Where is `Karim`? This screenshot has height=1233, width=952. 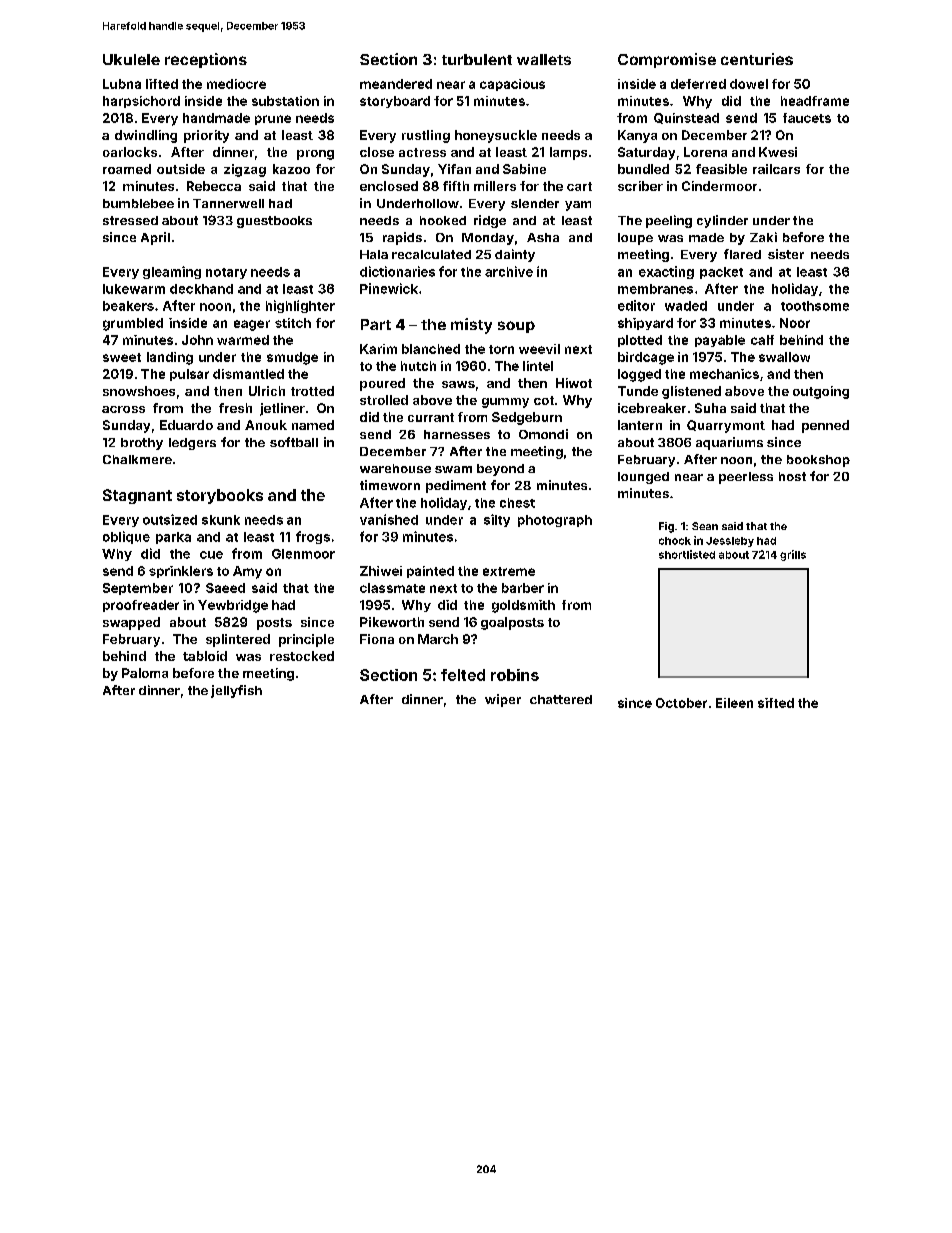
Karim is located at coordinates (378, 349).
